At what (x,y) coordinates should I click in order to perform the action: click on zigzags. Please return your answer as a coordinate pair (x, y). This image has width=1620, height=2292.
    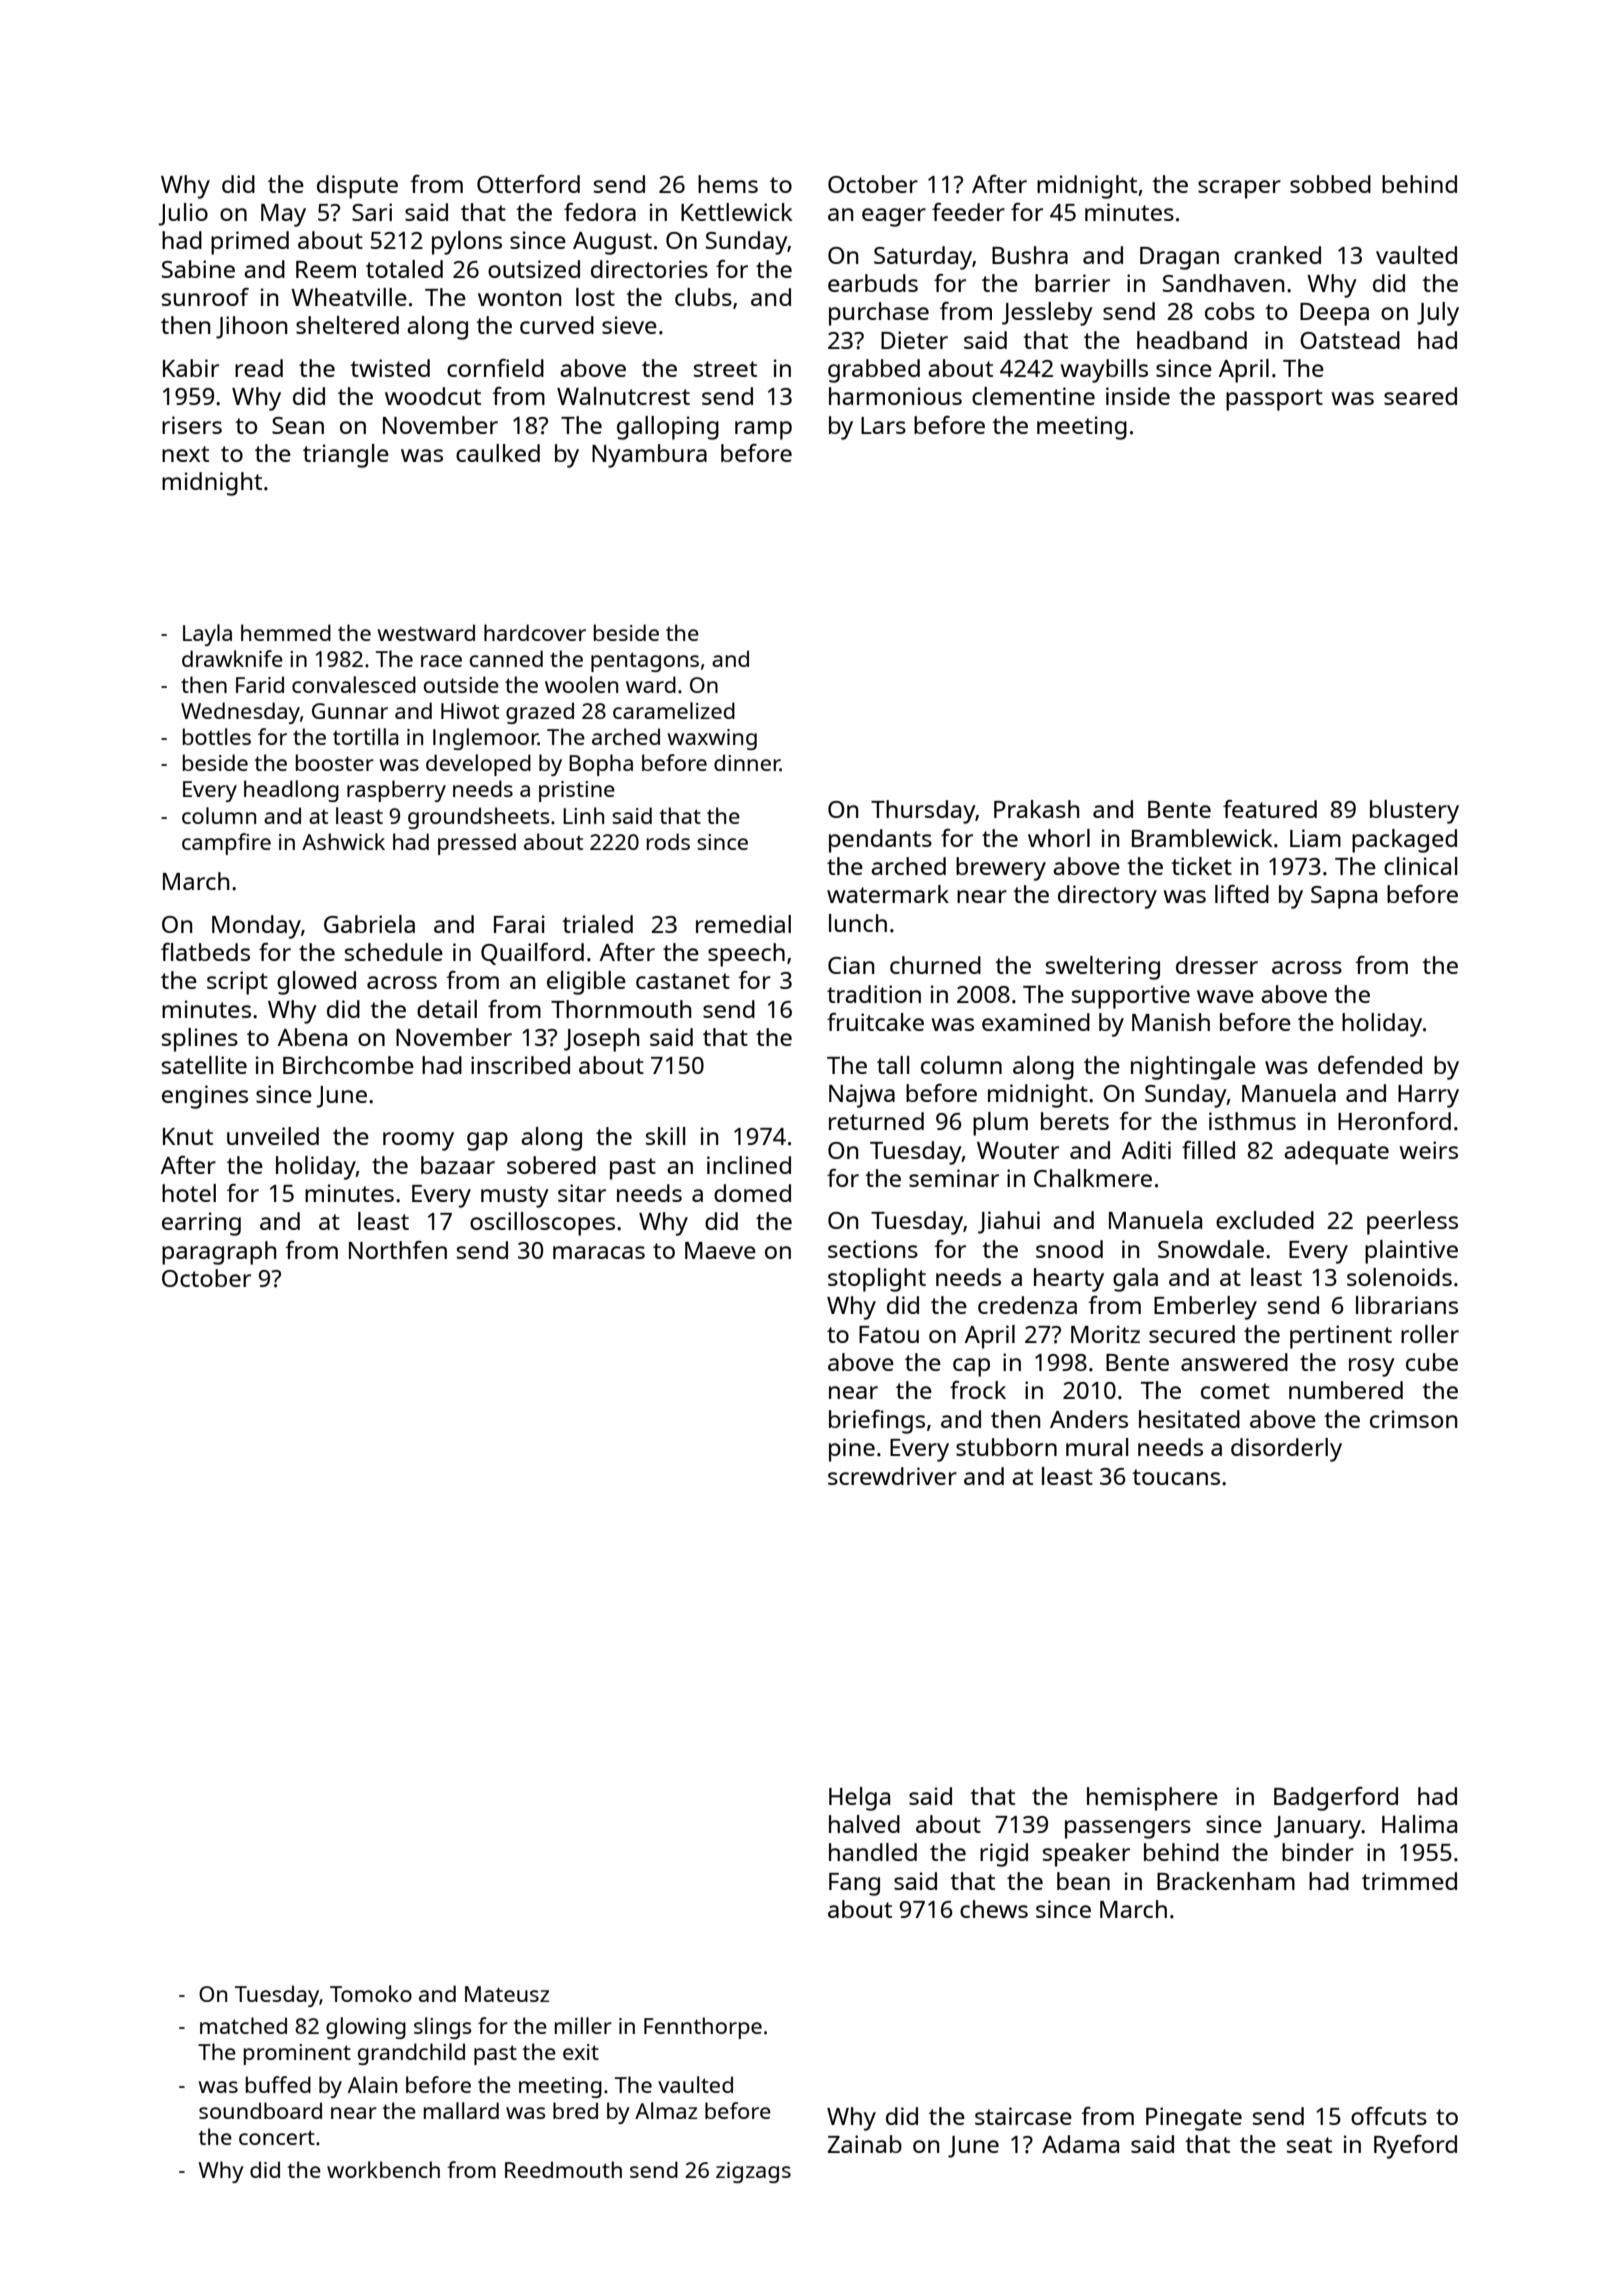
    Looking at the image, I should click on (753, 2172).
